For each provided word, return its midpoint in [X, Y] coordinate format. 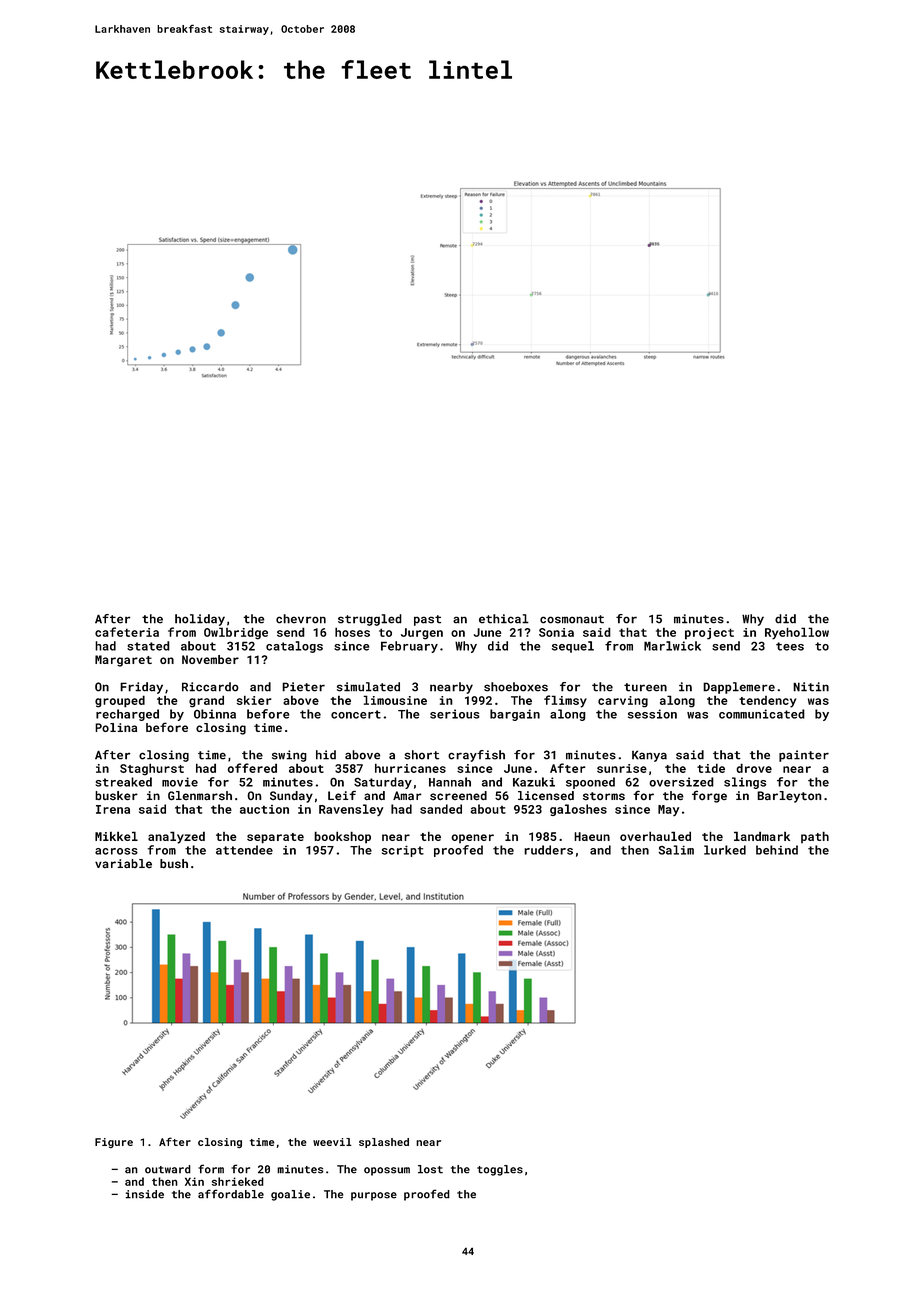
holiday [200, 620]
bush [174, 864]
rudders [548, 850]
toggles [500, 1170]
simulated [368, 687]
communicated [762, 714]
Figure [114, 1143]
